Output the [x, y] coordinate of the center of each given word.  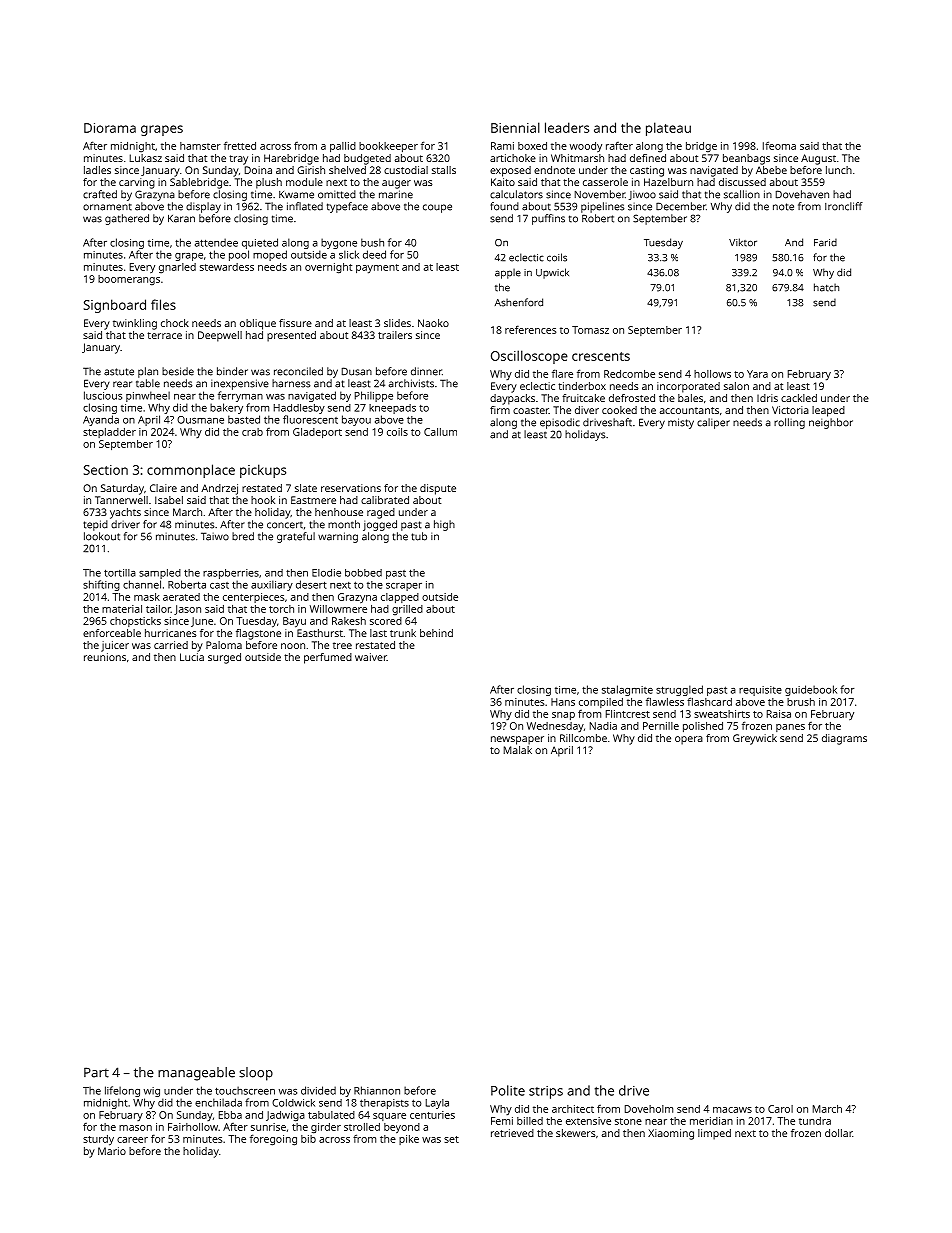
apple [508, 273]
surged [224, 658]
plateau [668, 129]
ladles [97, 170]
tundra [815, 1121]
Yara [757, 374]
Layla [437, 1104]
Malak [518, 750]
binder [232, 371]
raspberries [231, 574]
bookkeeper [388, 147]
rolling [789, 423]
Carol [780, 1109]
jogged [380, 525]
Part [96, 1072]
